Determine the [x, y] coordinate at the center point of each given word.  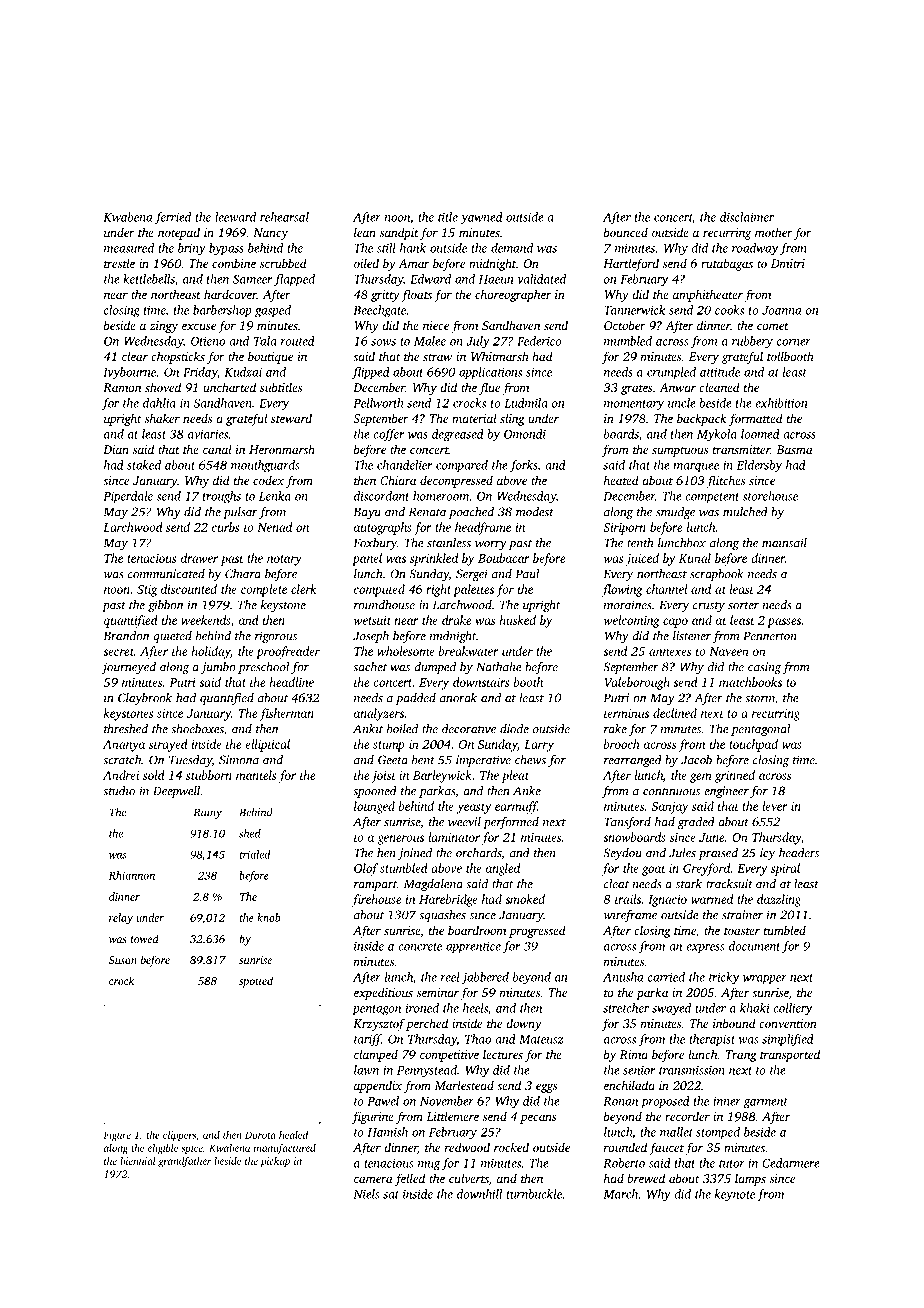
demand [512, 248]
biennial [138, 1161]
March [620, 1194]
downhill [479, 1194]
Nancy [270, 234]
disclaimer [747, 217]
